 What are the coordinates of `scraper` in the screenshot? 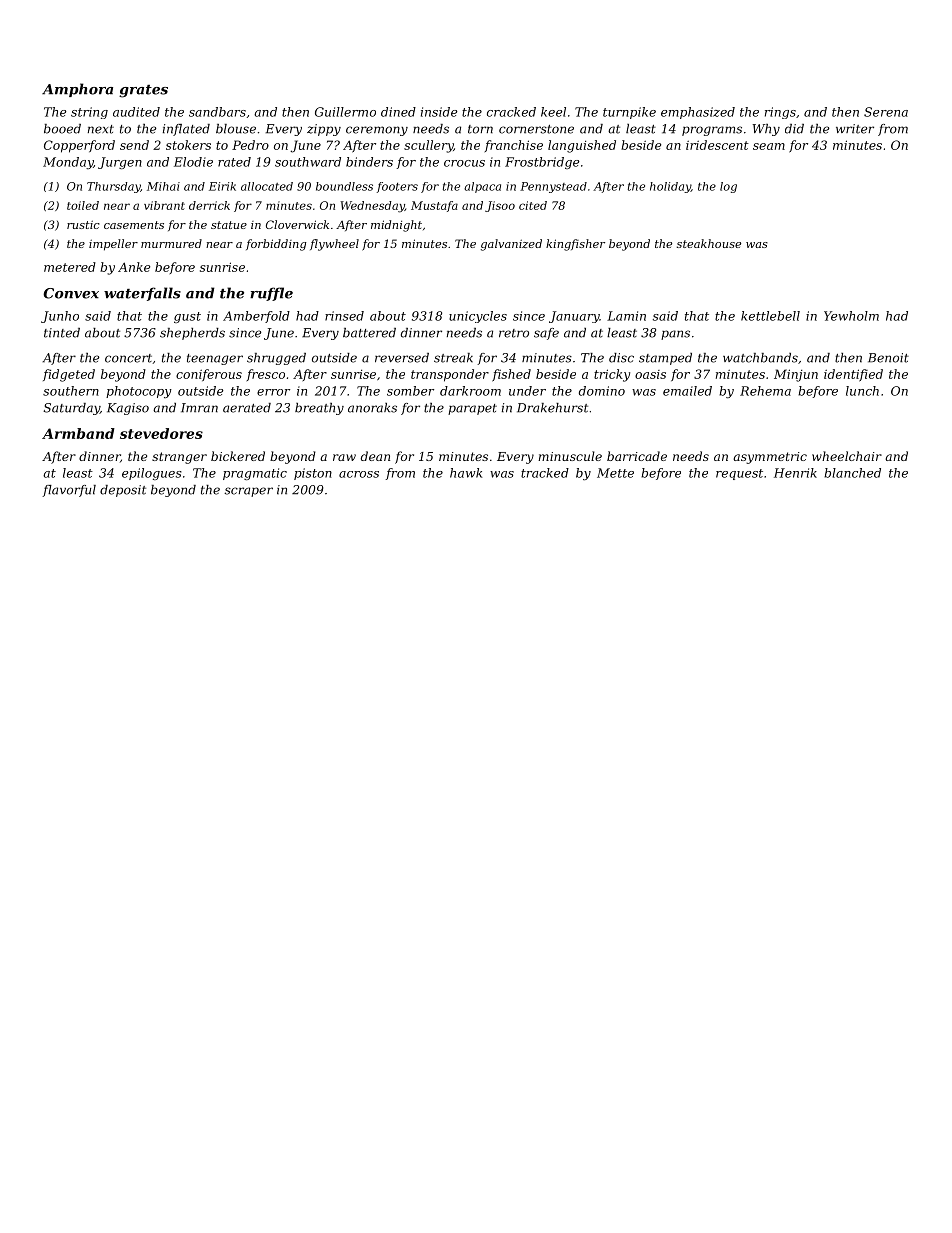 It's located at (248, 492).
